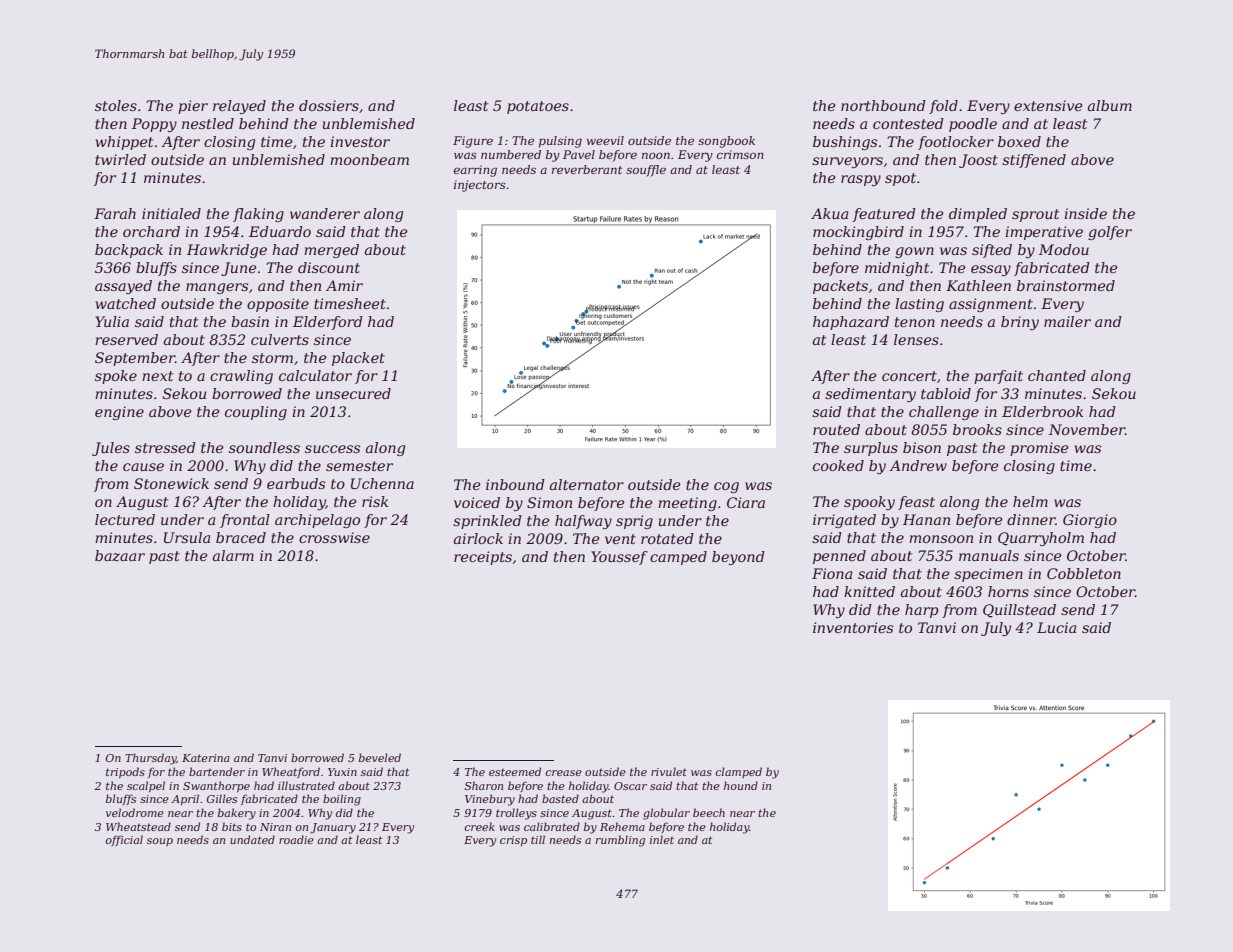 This screenshot has width=1233, height=952. Describe the element at coordinates (738, 772) in the screenshot. I see `clamped` at that location.
